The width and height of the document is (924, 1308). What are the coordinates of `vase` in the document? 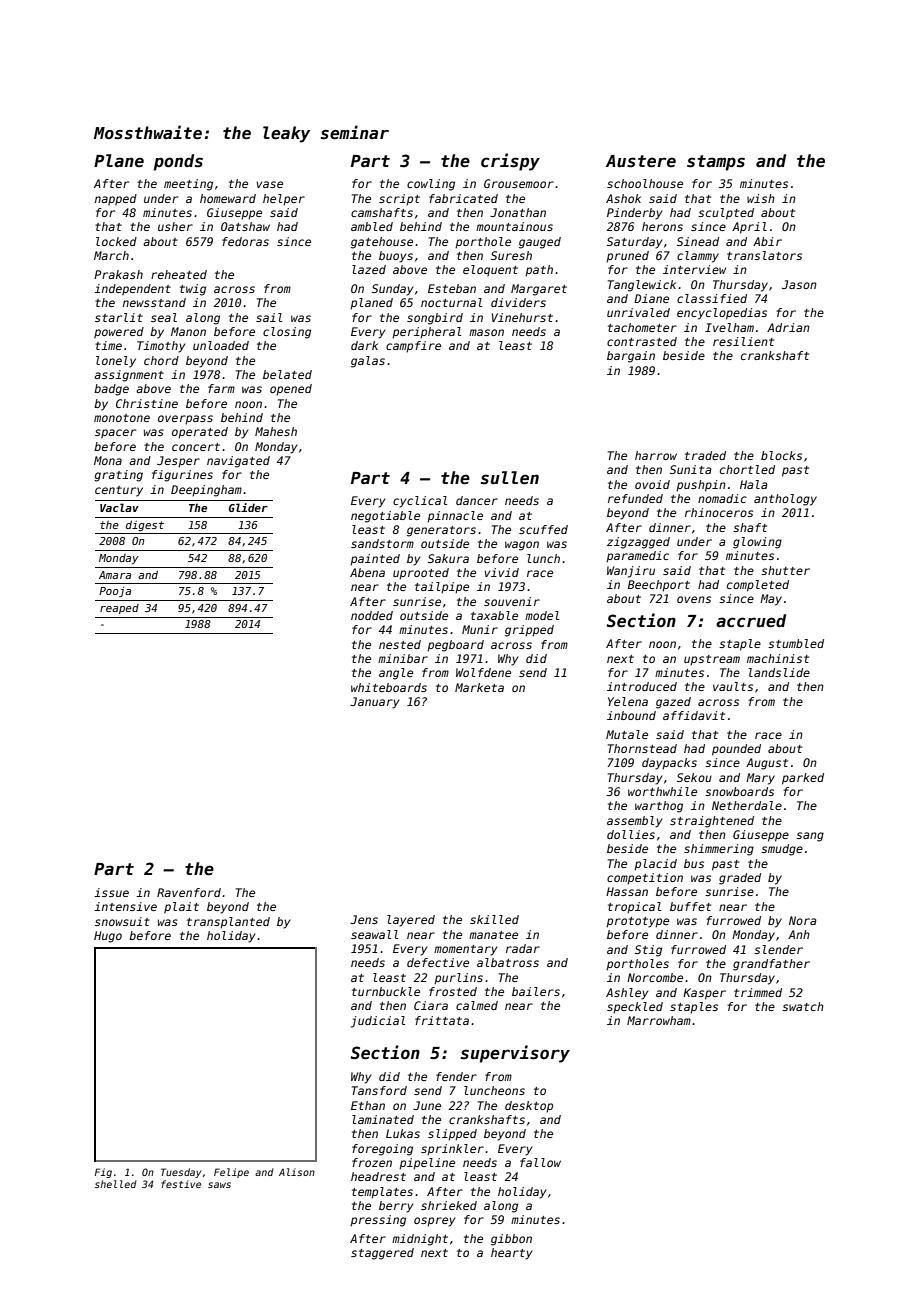 It's located at (269, 184).
